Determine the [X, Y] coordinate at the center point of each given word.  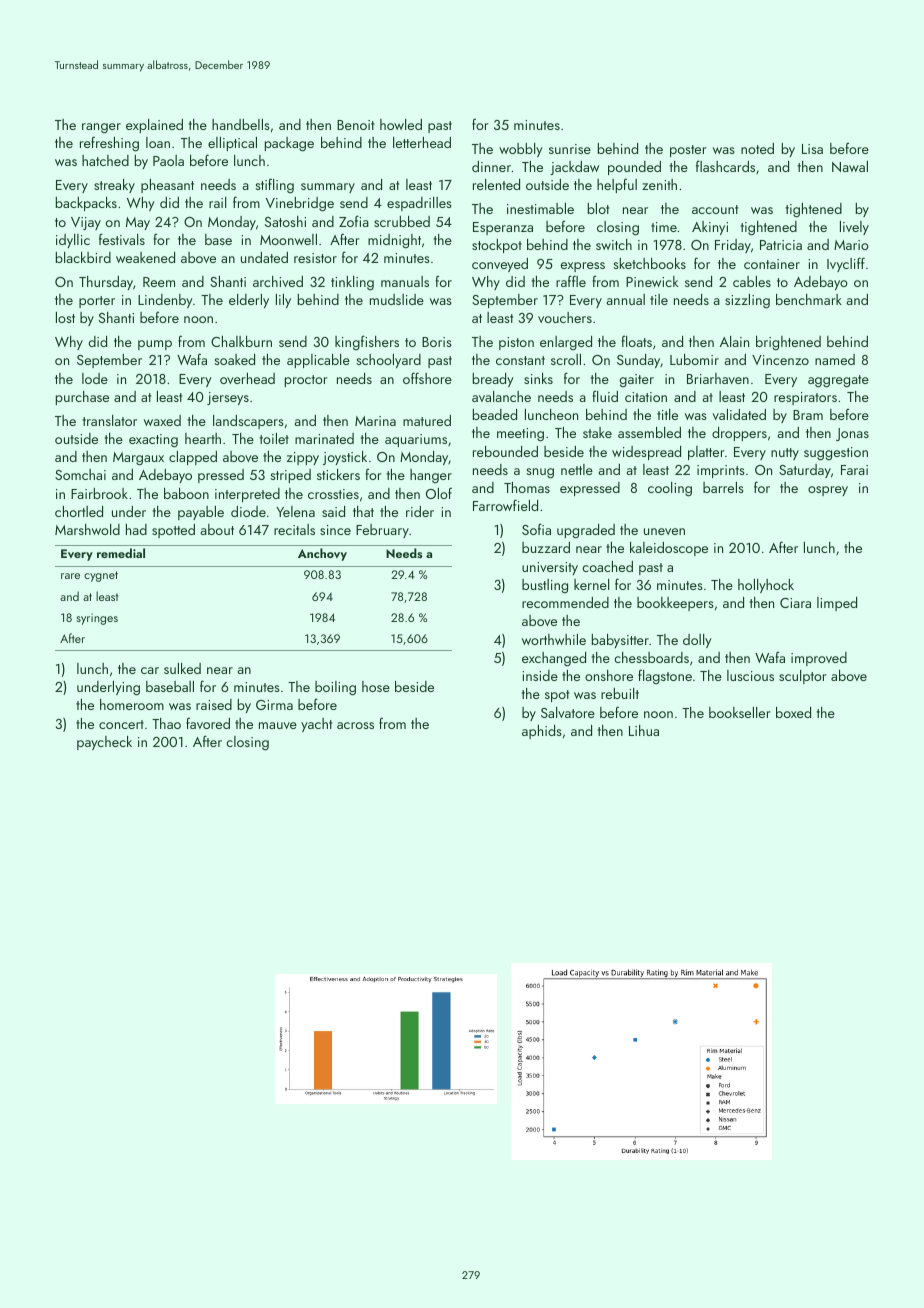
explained [154, 126]
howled [401, 124]
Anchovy [322, 554]
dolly [697, 641]
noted [757, 148]
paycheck [104, 743]
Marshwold [87, 529]
